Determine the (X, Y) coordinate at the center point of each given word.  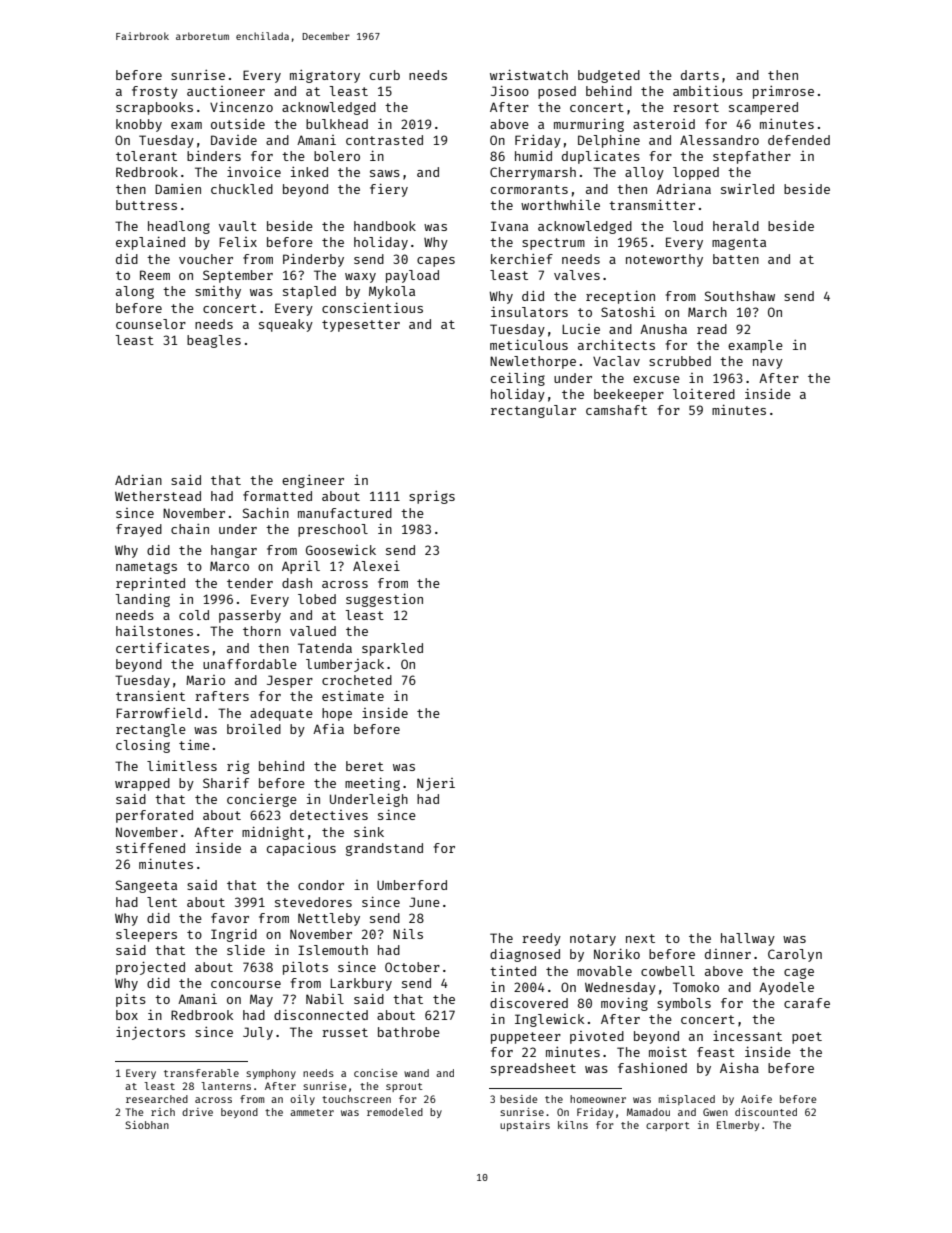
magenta (739, 244)
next (640, 938)
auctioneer (226, 91)
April (301, 567)
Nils (408, 933)
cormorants (529, 189)
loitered (704, 394)
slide (246, 950)
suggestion (384, 600)
